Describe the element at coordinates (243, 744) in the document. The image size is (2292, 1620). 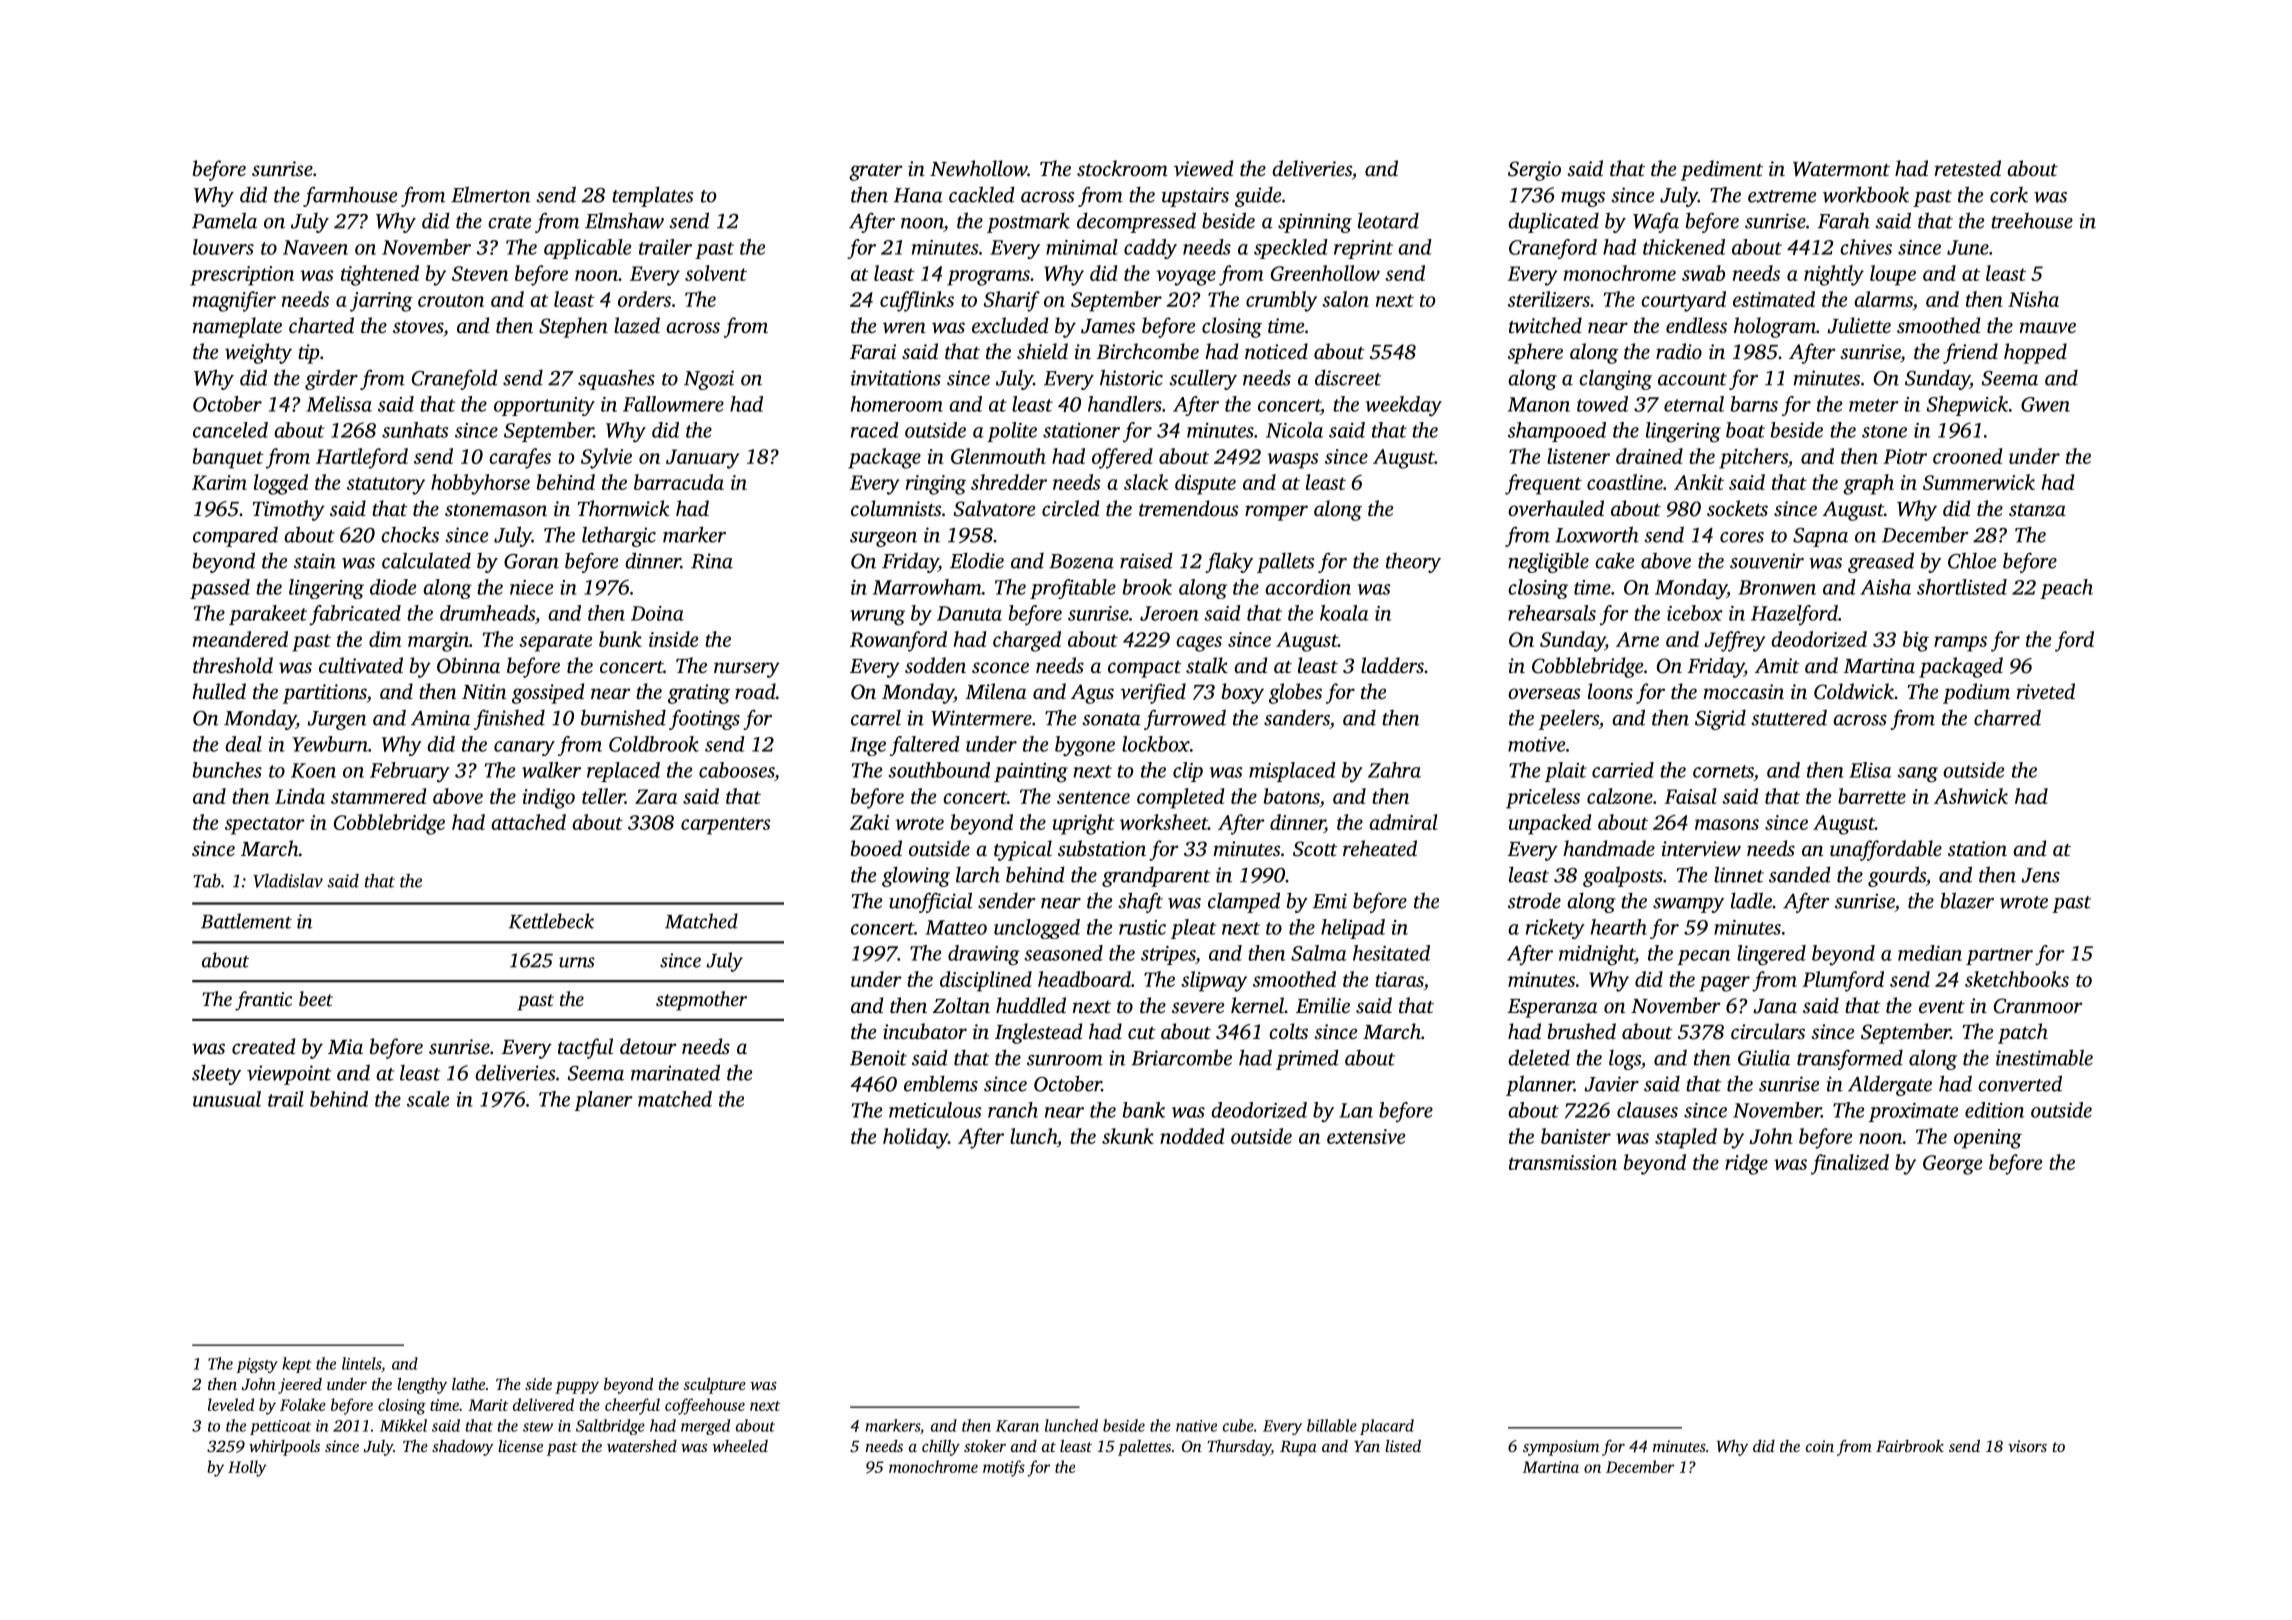
I see `deal` at that location.
